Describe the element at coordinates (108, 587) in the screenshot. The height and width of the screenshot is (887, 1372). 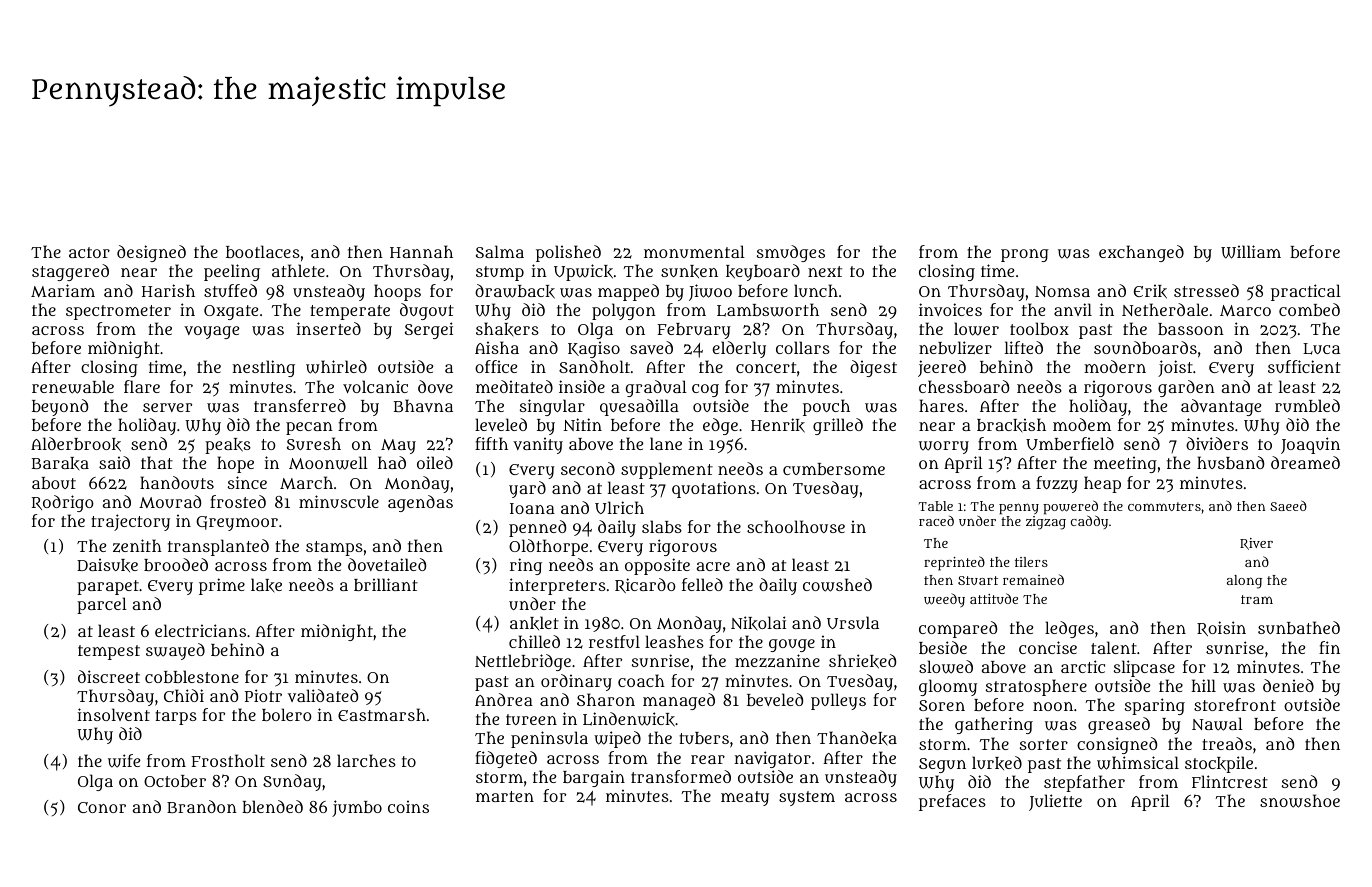
I see `parapet` at that location.
